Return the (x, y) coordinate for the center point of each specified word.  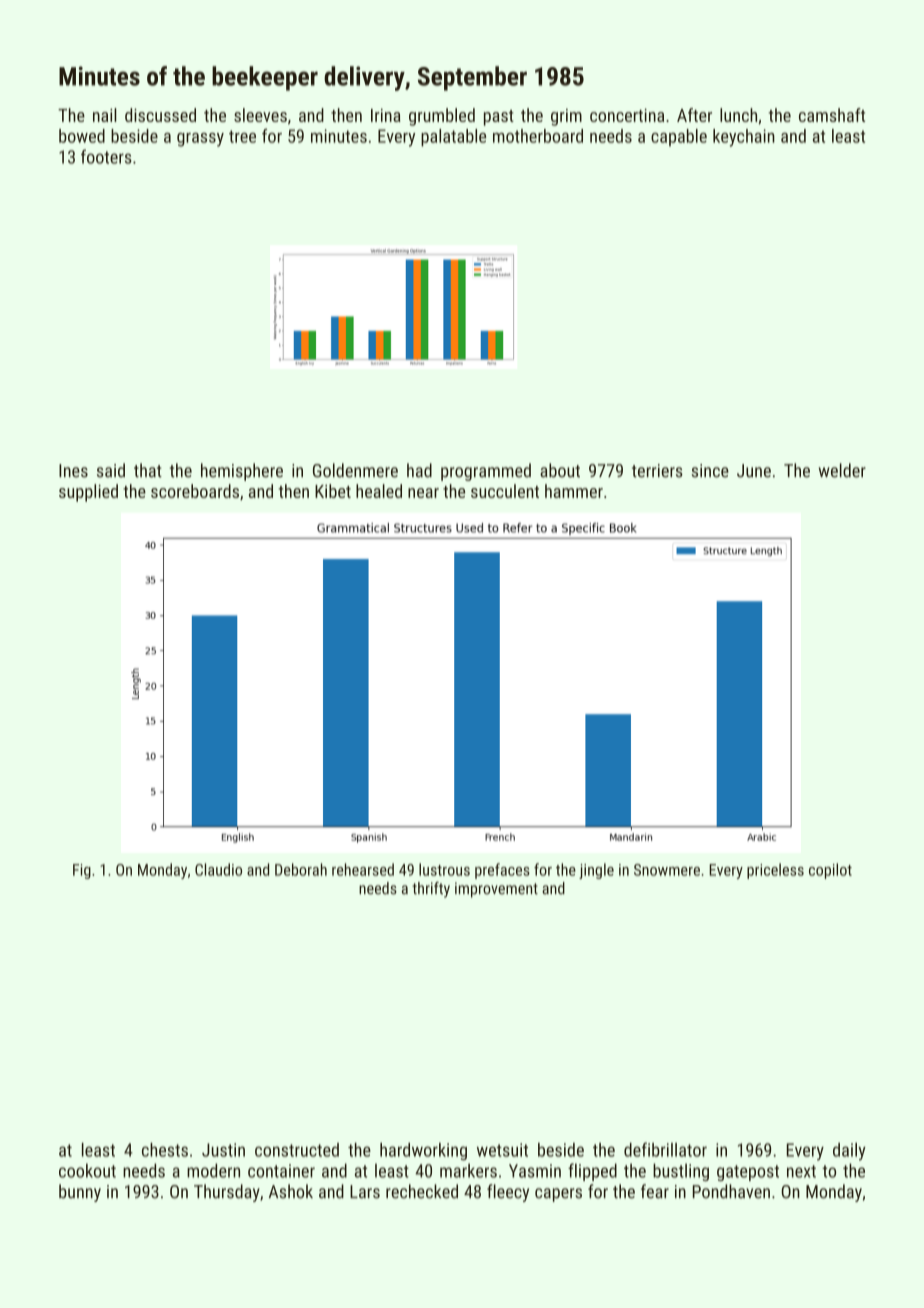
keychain (744, 138)
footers (106, 156)
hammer (574, 491)
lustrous (444, 869)
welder (842, 470)
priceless (775, 871)
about (560, 470)
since (710, 471)
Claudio (218, 869)
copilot (830, 871)
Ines (73, 471)
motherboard (538, 136)
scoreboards (195, 491)
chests (165, 1150)
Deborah (301, 869)
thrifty (431, 890)
